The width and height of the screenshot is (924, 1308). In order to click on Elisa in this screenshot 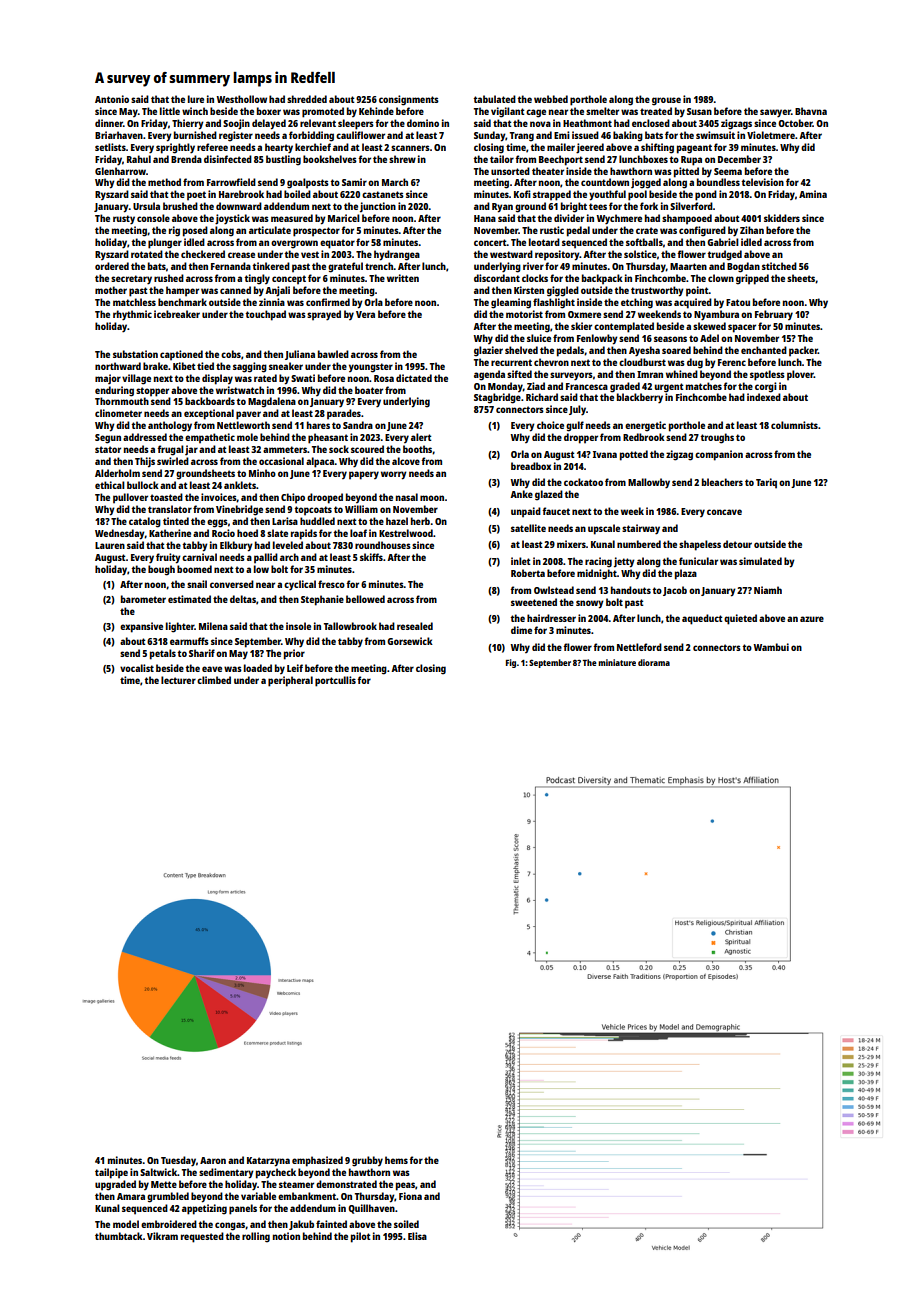, I will do `click(417, 1236)`.
